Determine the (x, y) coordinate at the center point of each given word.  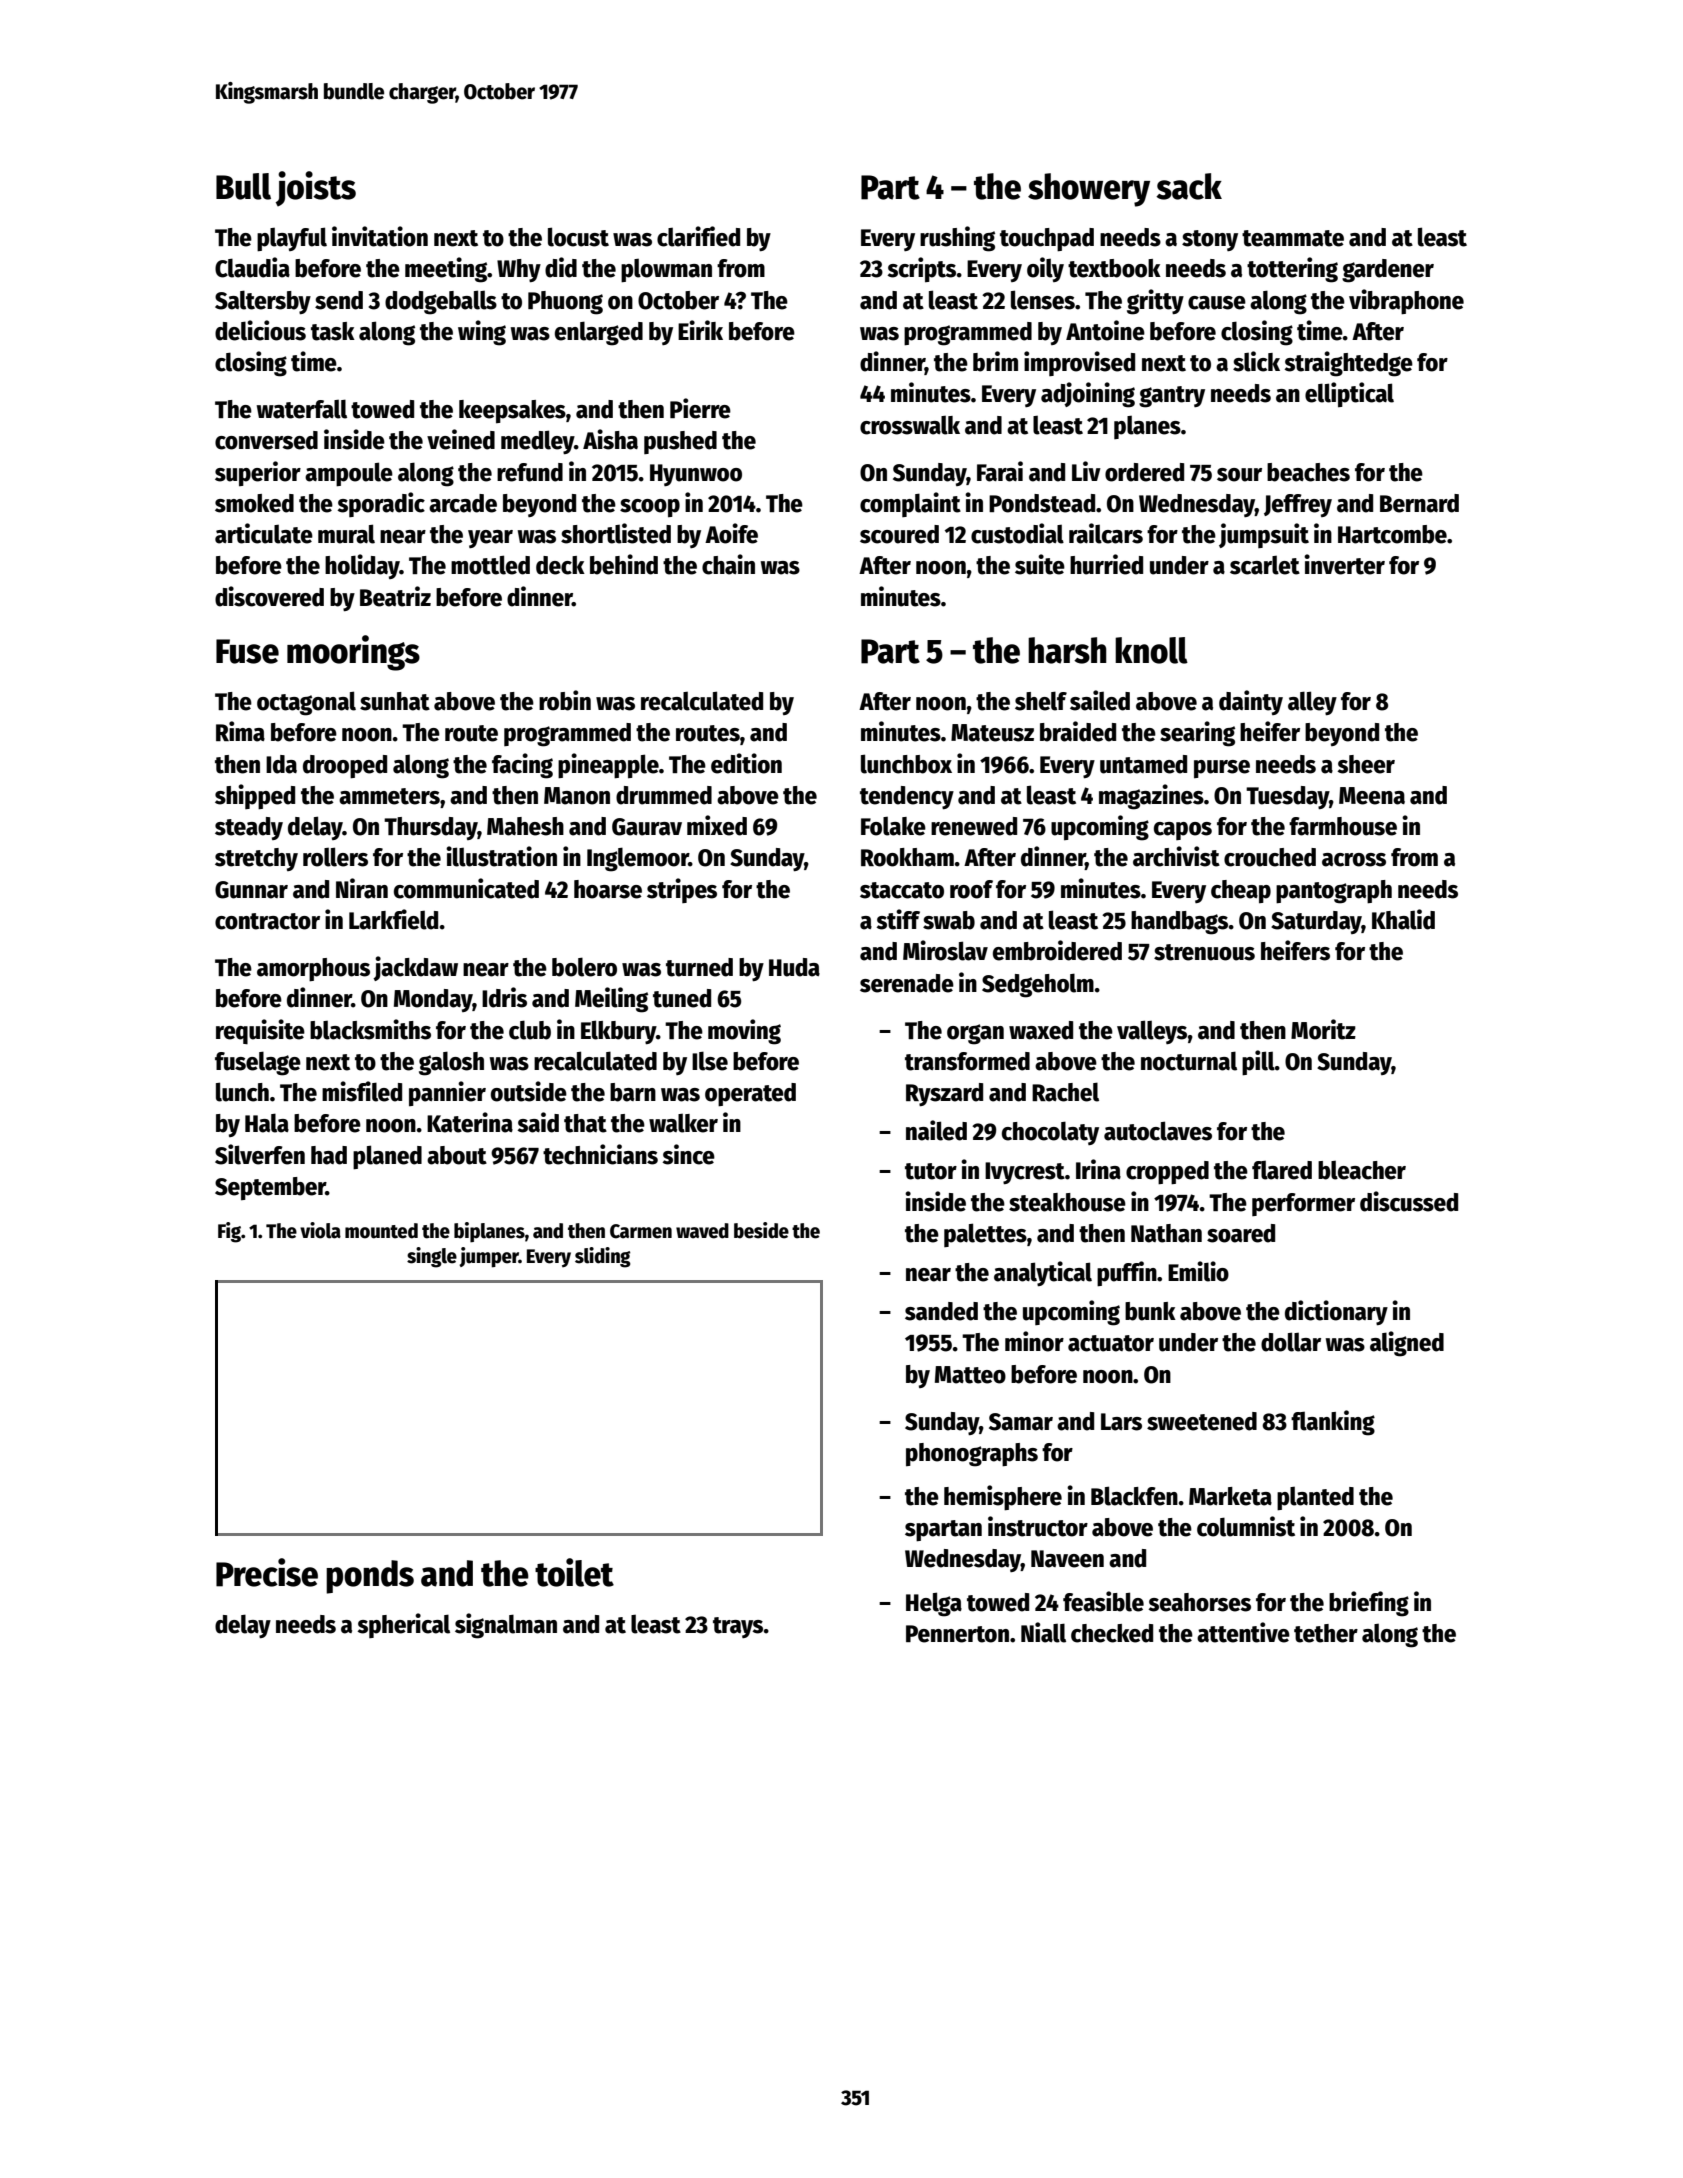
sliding (603, 1257)
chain (728, 564)
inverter (1344, 564)
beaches (1308, 472)
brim (995, 361)
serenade (907, 983)
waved (702, 1231)
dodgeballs (441, 302)
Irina (1098, 1169)
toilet (574, 1572)
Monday (433, 1000)
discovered (269, 596)
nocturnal (1189, 1061)
